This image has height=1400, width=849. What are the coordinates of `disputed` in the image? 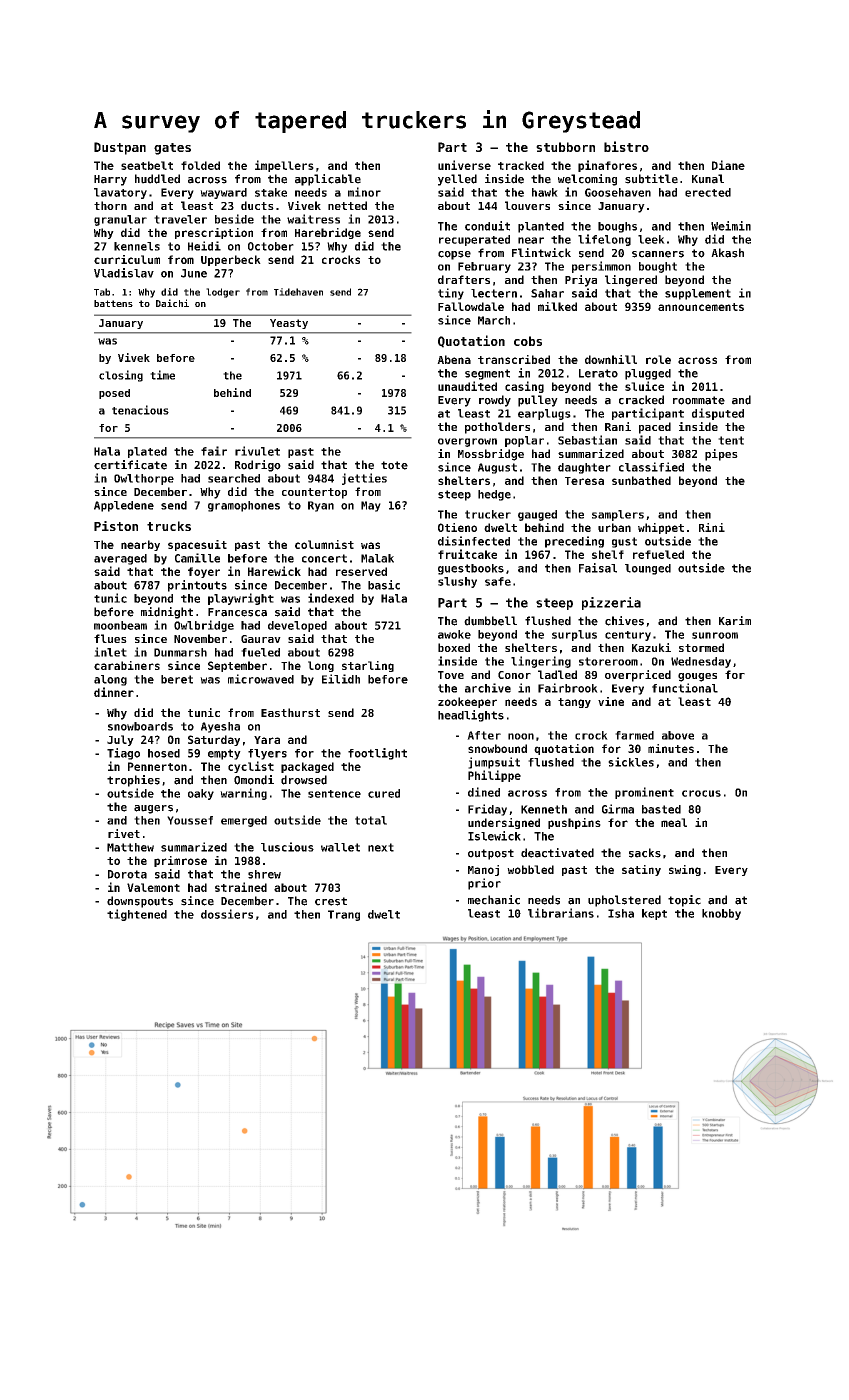 It's located at (718, 414).
